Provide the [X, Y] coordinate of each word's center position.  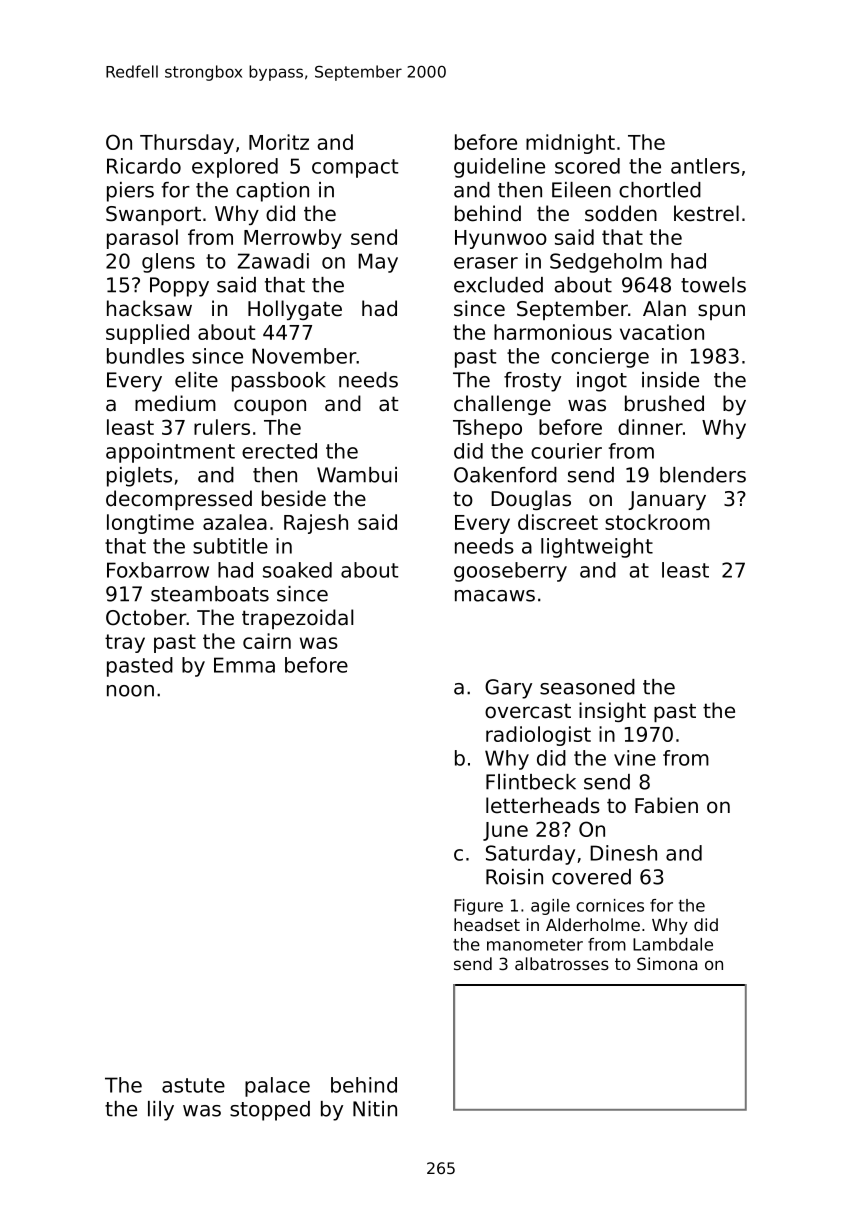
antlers [705, 166]
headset [487, 924]
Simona [667, 963]
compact [355, 168]
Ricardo [144, 166]
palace [277, 1087]
